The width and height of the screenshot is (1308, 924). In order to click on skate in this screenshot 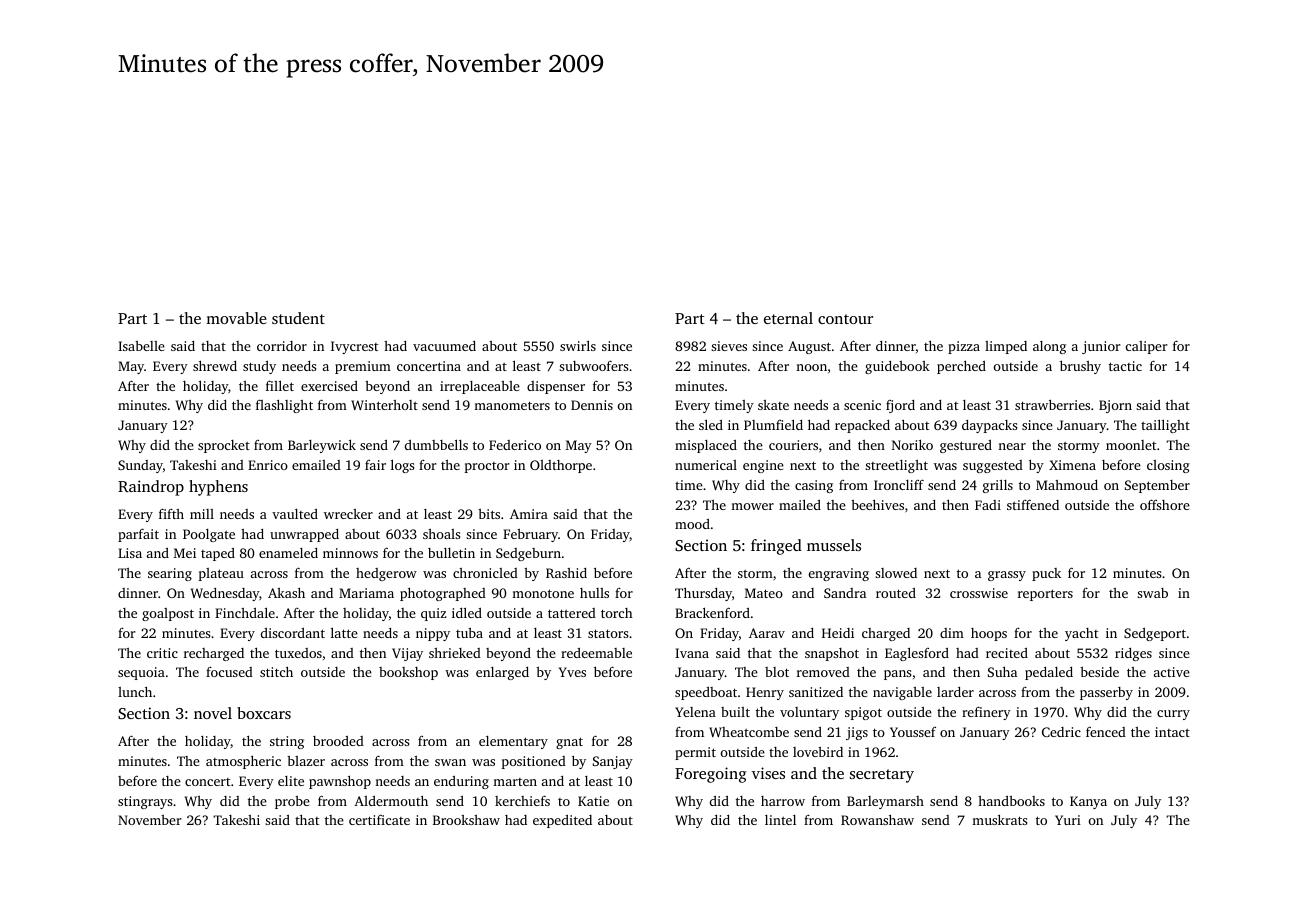, I will do `click(773, 405)`.
